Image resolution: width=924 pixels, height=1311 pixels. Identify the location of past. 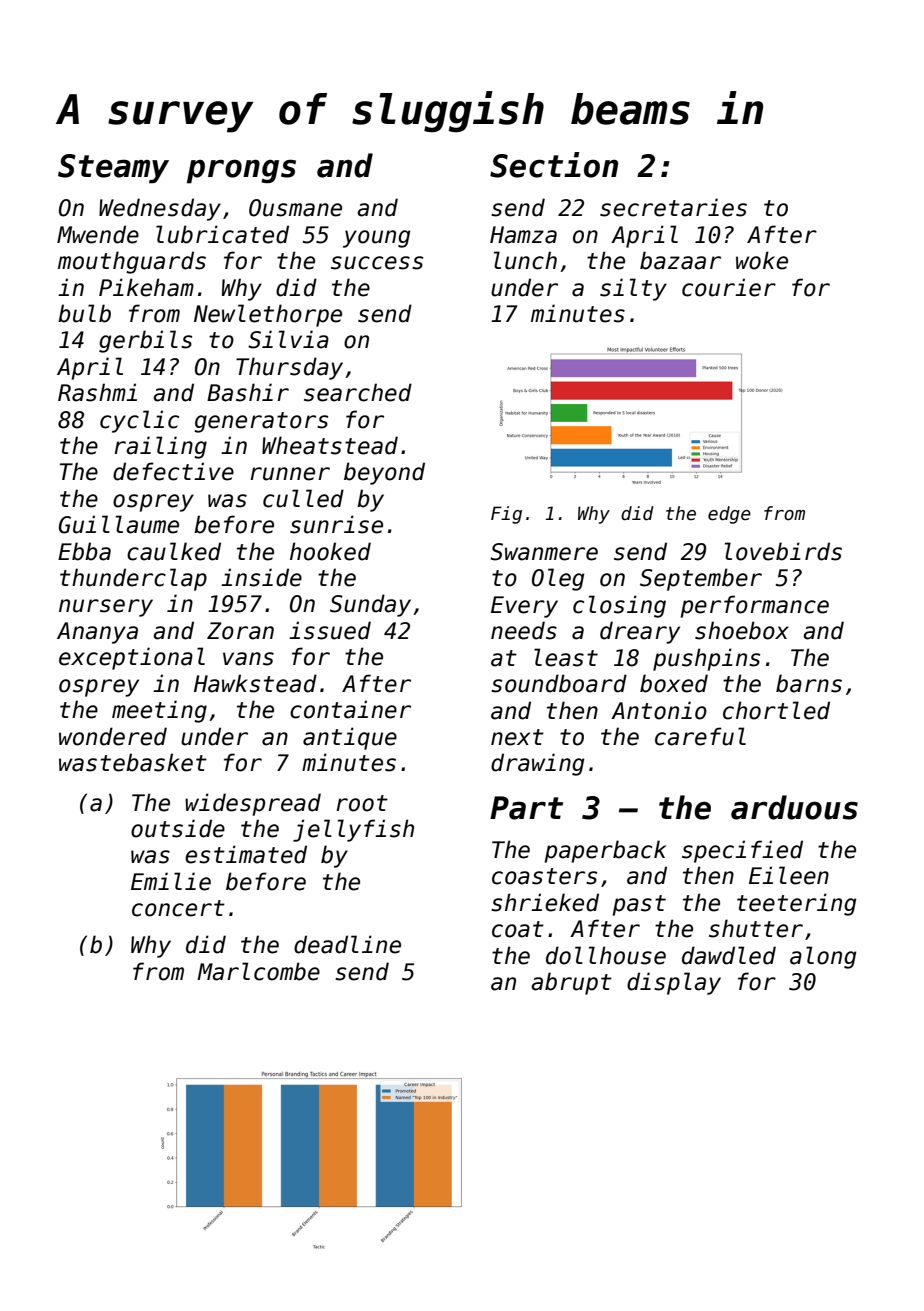
(639, 905).
